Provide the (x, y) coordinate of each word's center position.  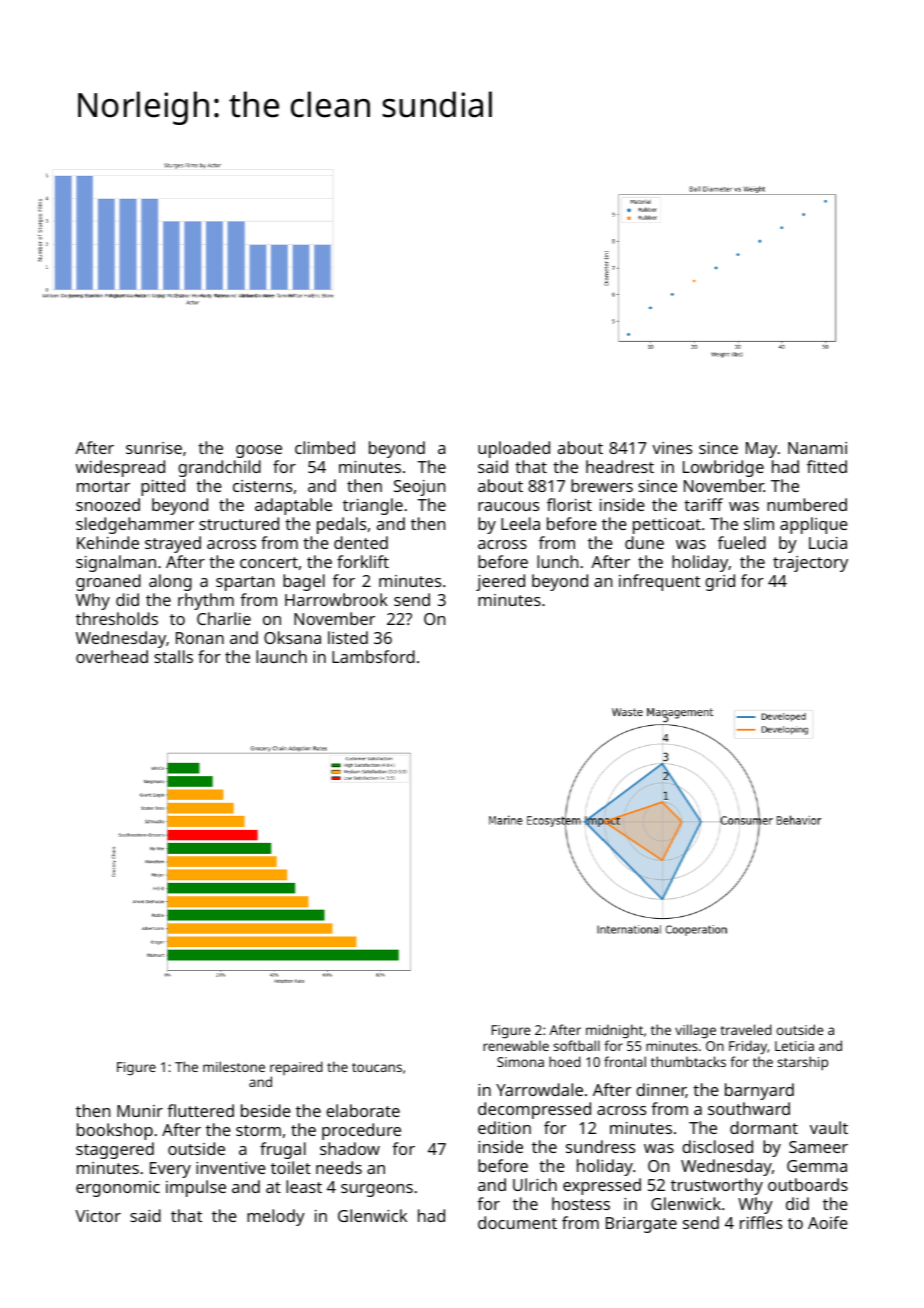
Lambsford (373, 656)
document (517, 1222)
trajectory (810, 564)
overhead (112, 656)
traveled (746, 1029)
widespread (120, 468)
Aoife (828, 1222)
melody (276, 1217)
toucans (377, 1067)
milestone (234, 1066)
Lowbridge (723, 468)
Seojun (419, 488)
